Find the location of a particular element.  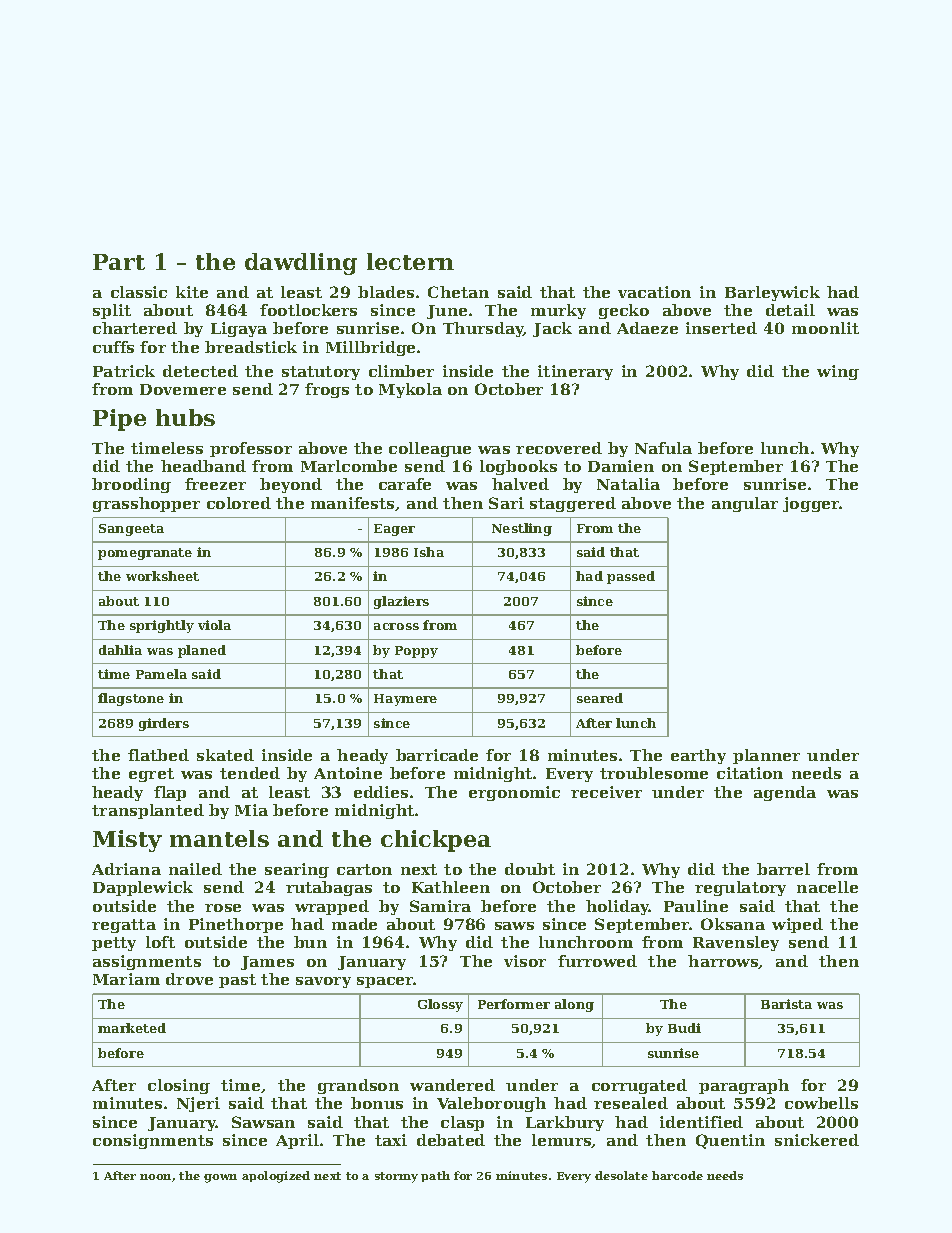

colored is located at coordinates (239, 503).
